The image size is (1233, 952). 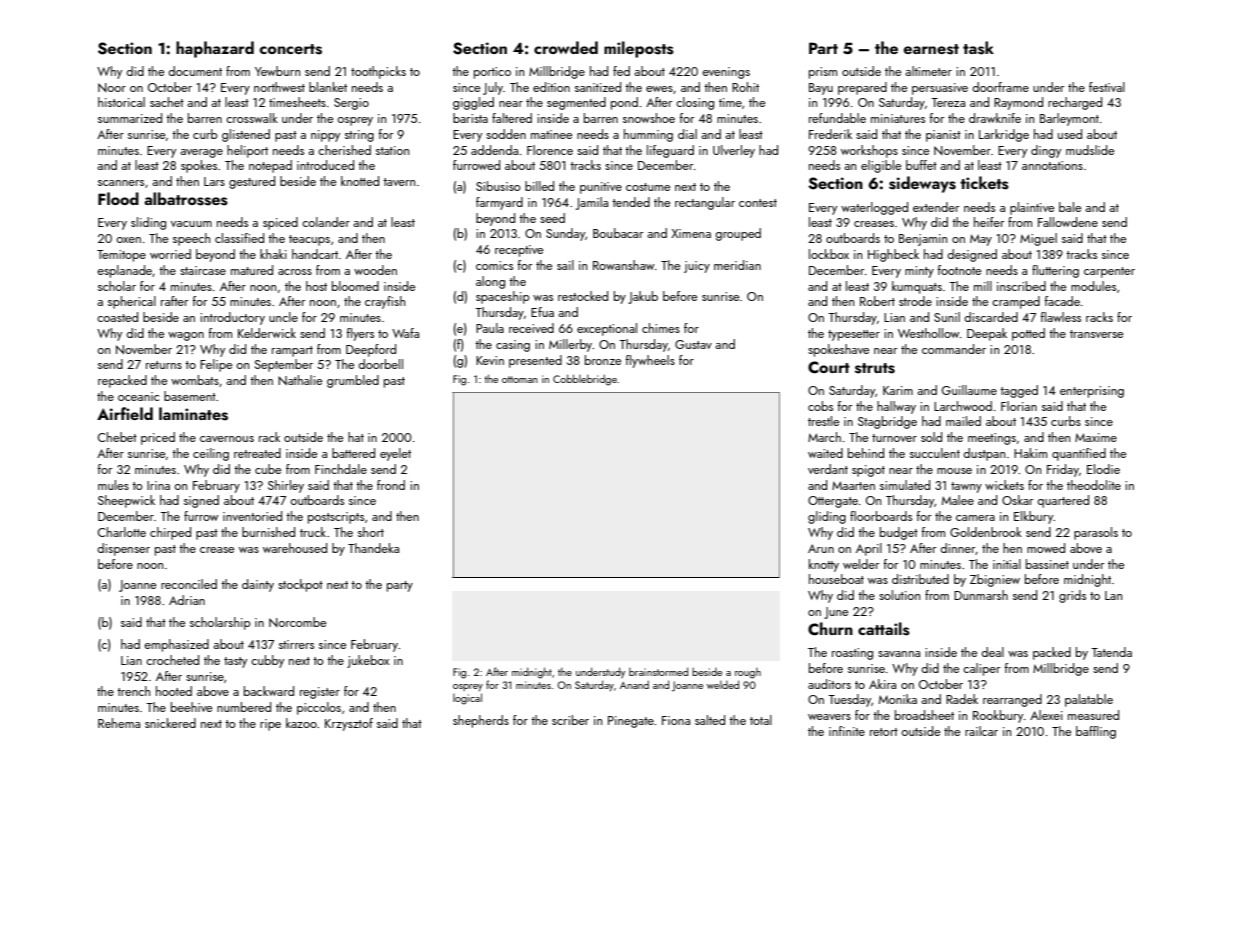 I want to click on flawless, so click(x=1061, y=317).
